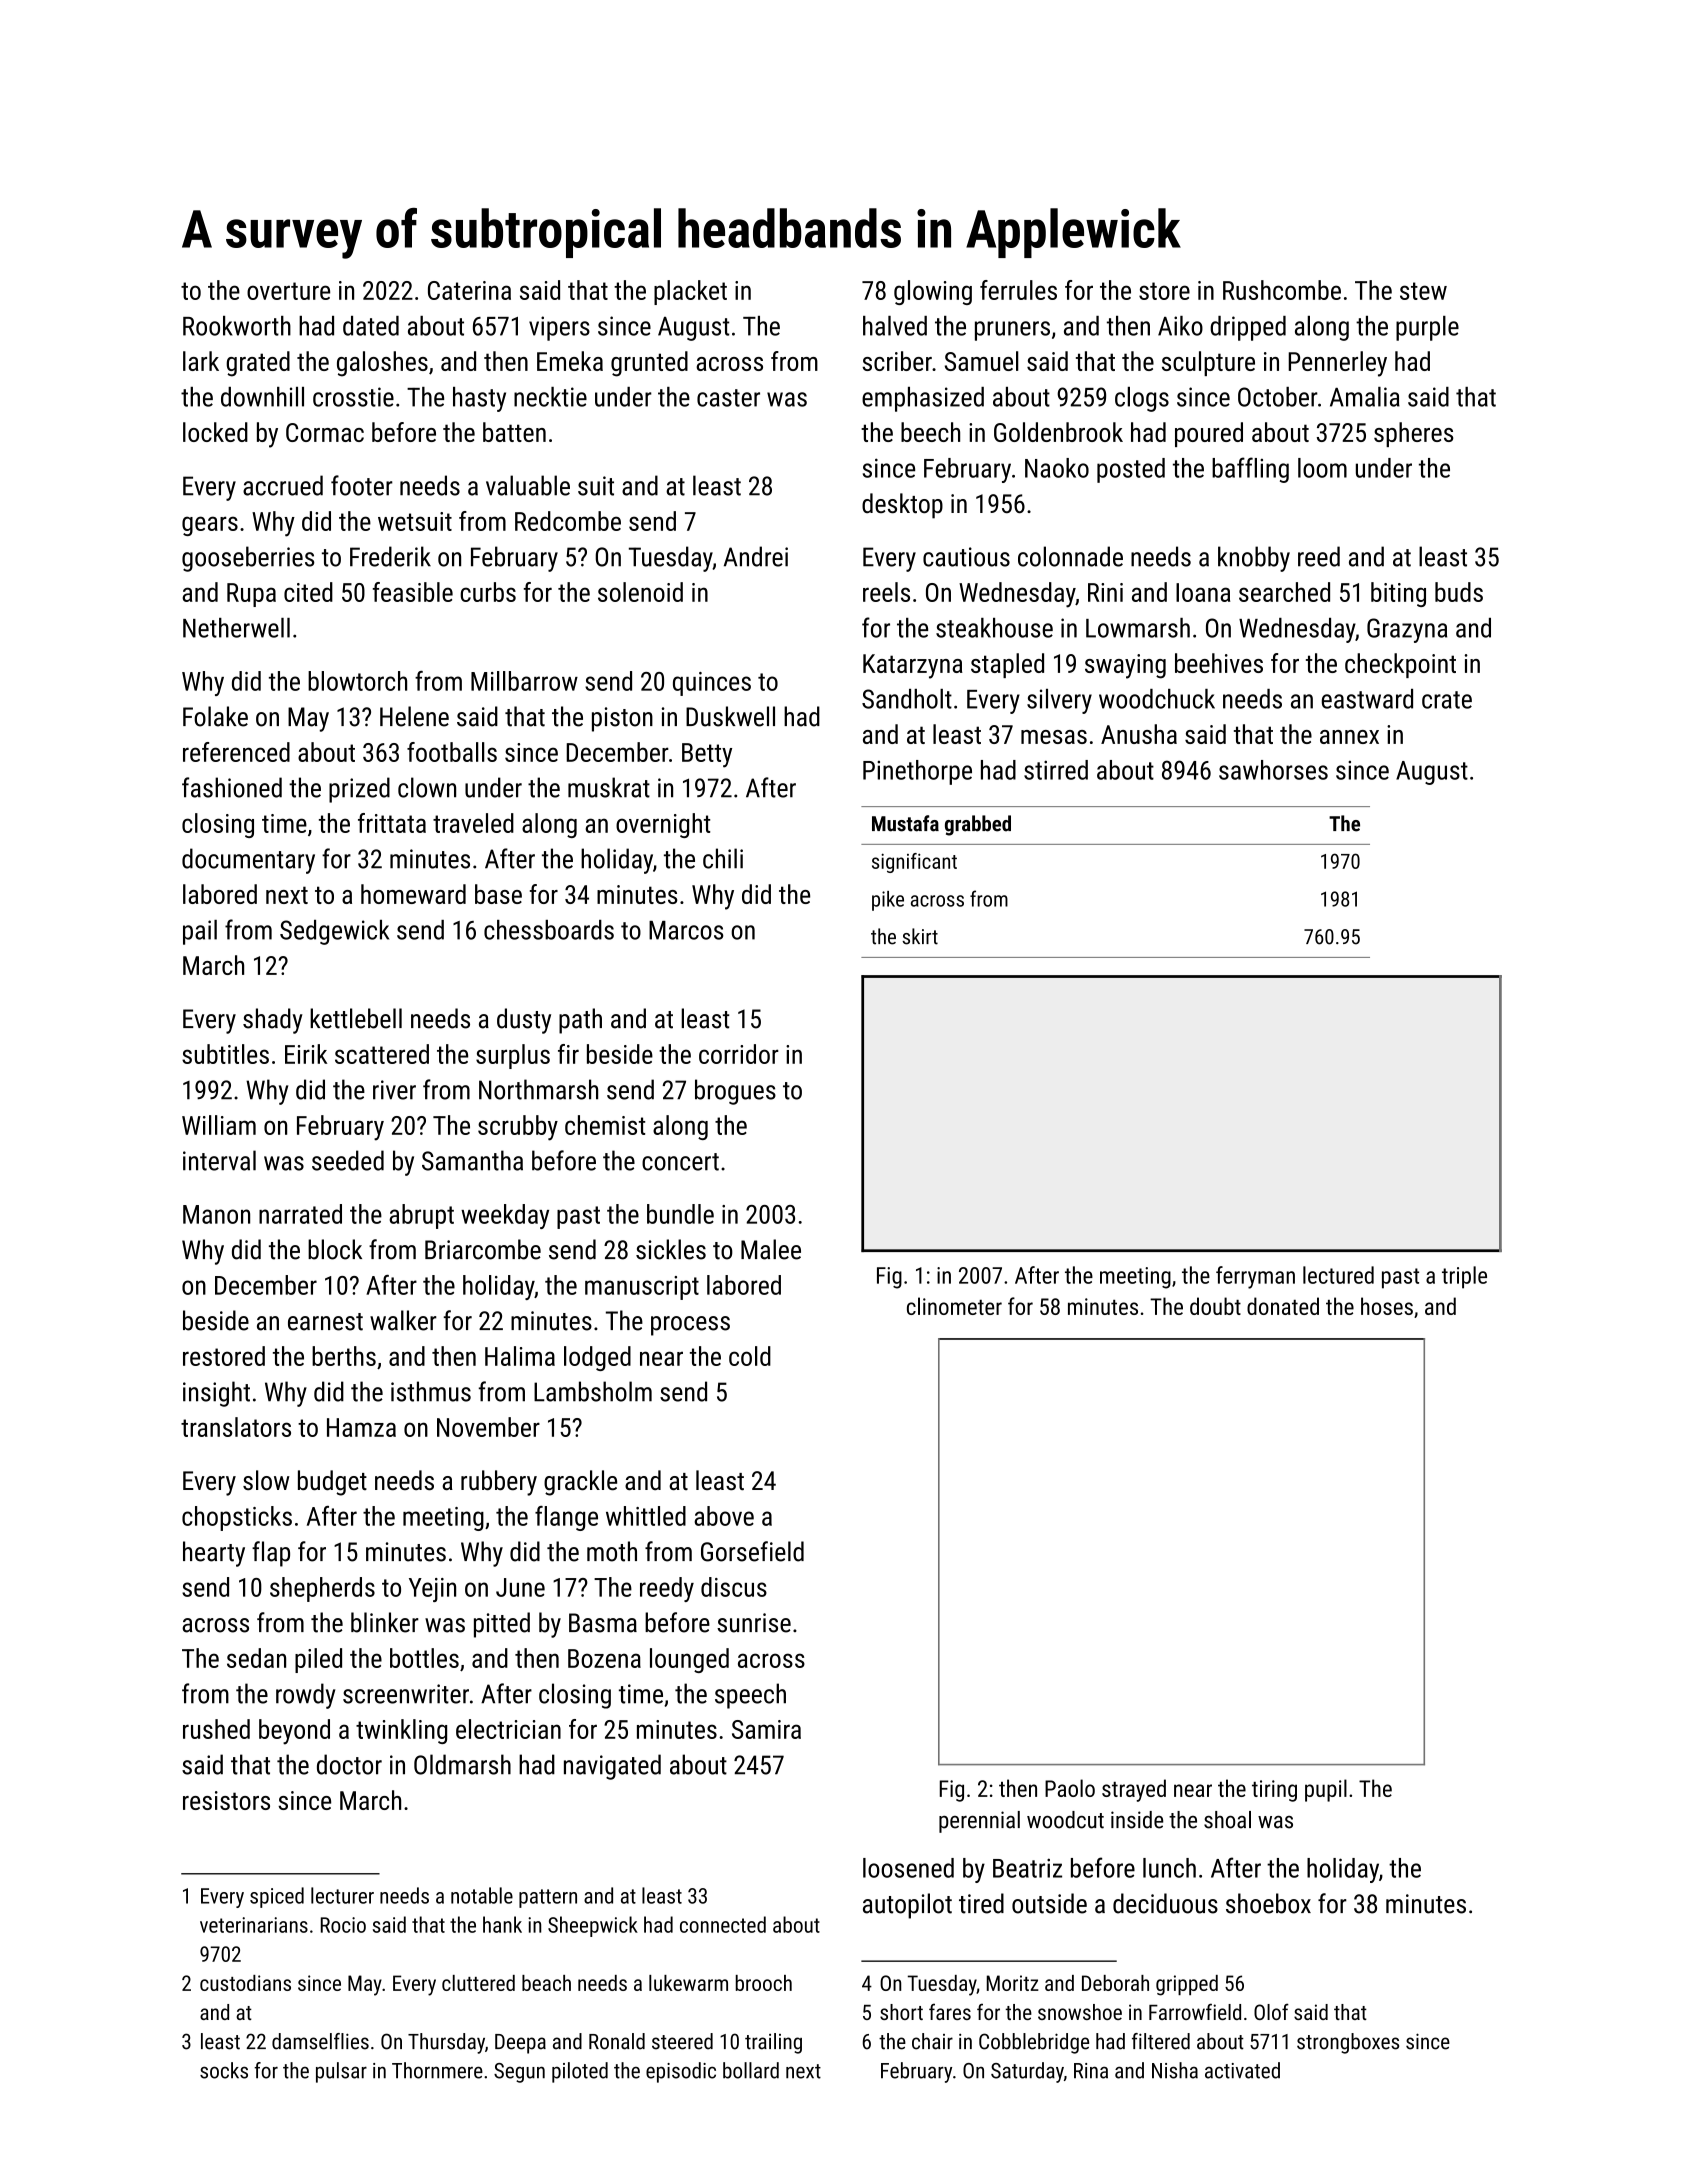  I want to click on muskrat, so click(609, 787).
